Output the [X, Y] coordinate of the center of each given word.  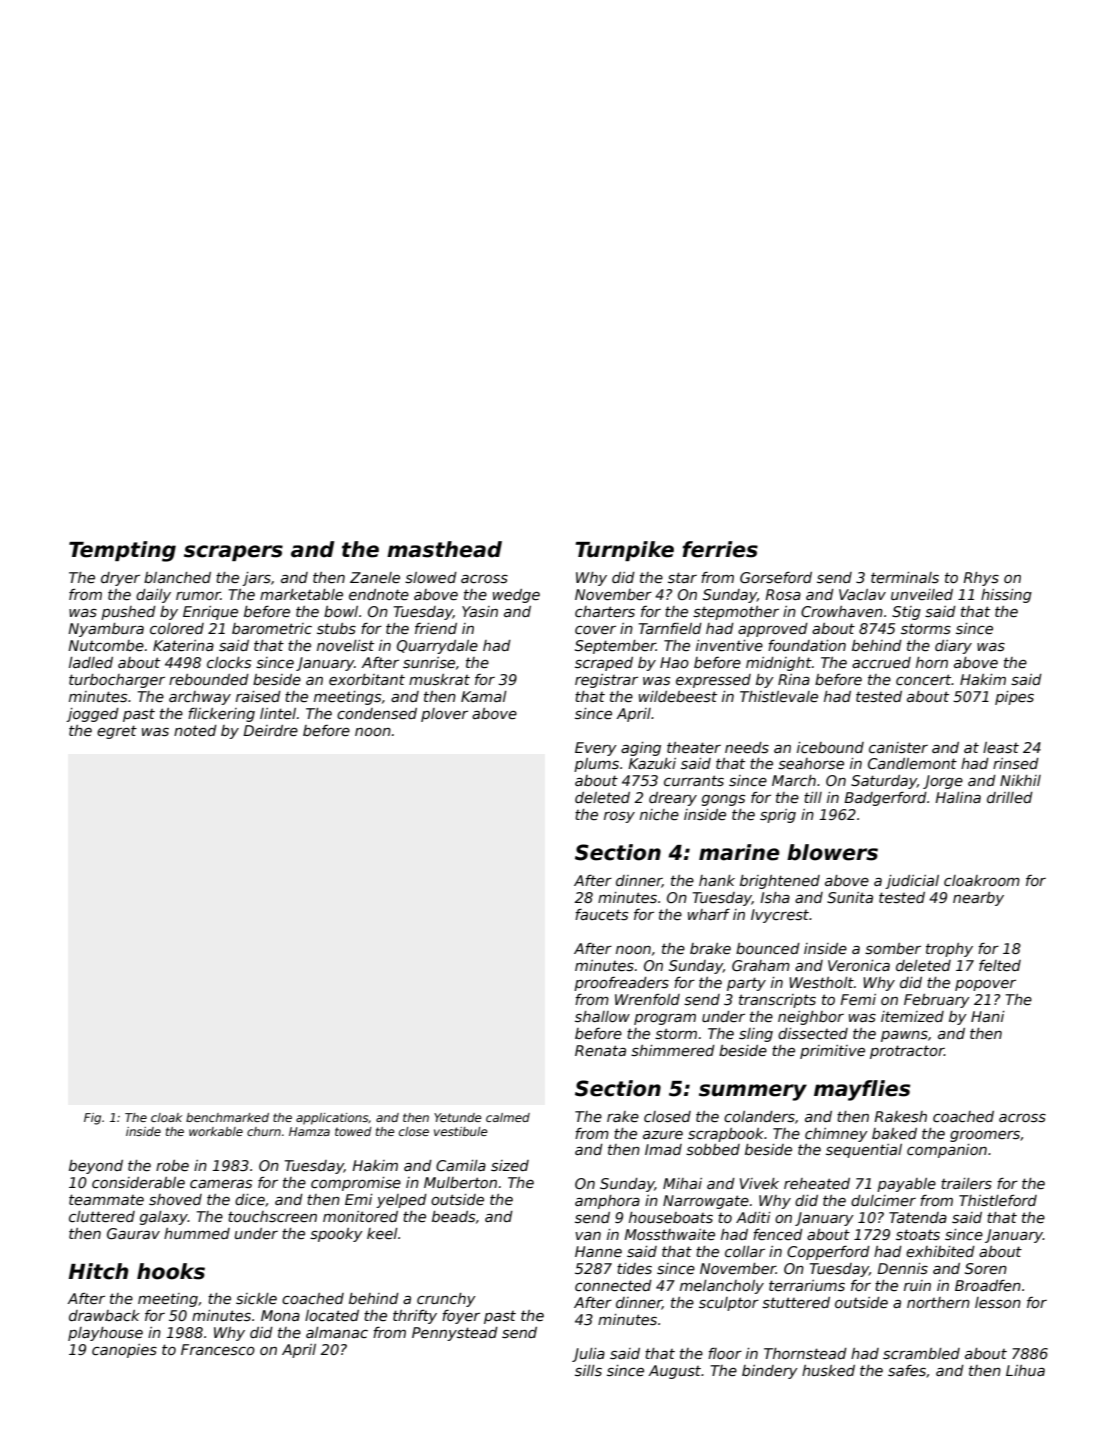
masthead [444, 549]
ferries [720, 549]
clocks [229, 662]
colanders [759, 1116]
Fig [92, 1119]
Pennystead [455, 1334]
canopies [124, 1351]
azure [663, 1135]
